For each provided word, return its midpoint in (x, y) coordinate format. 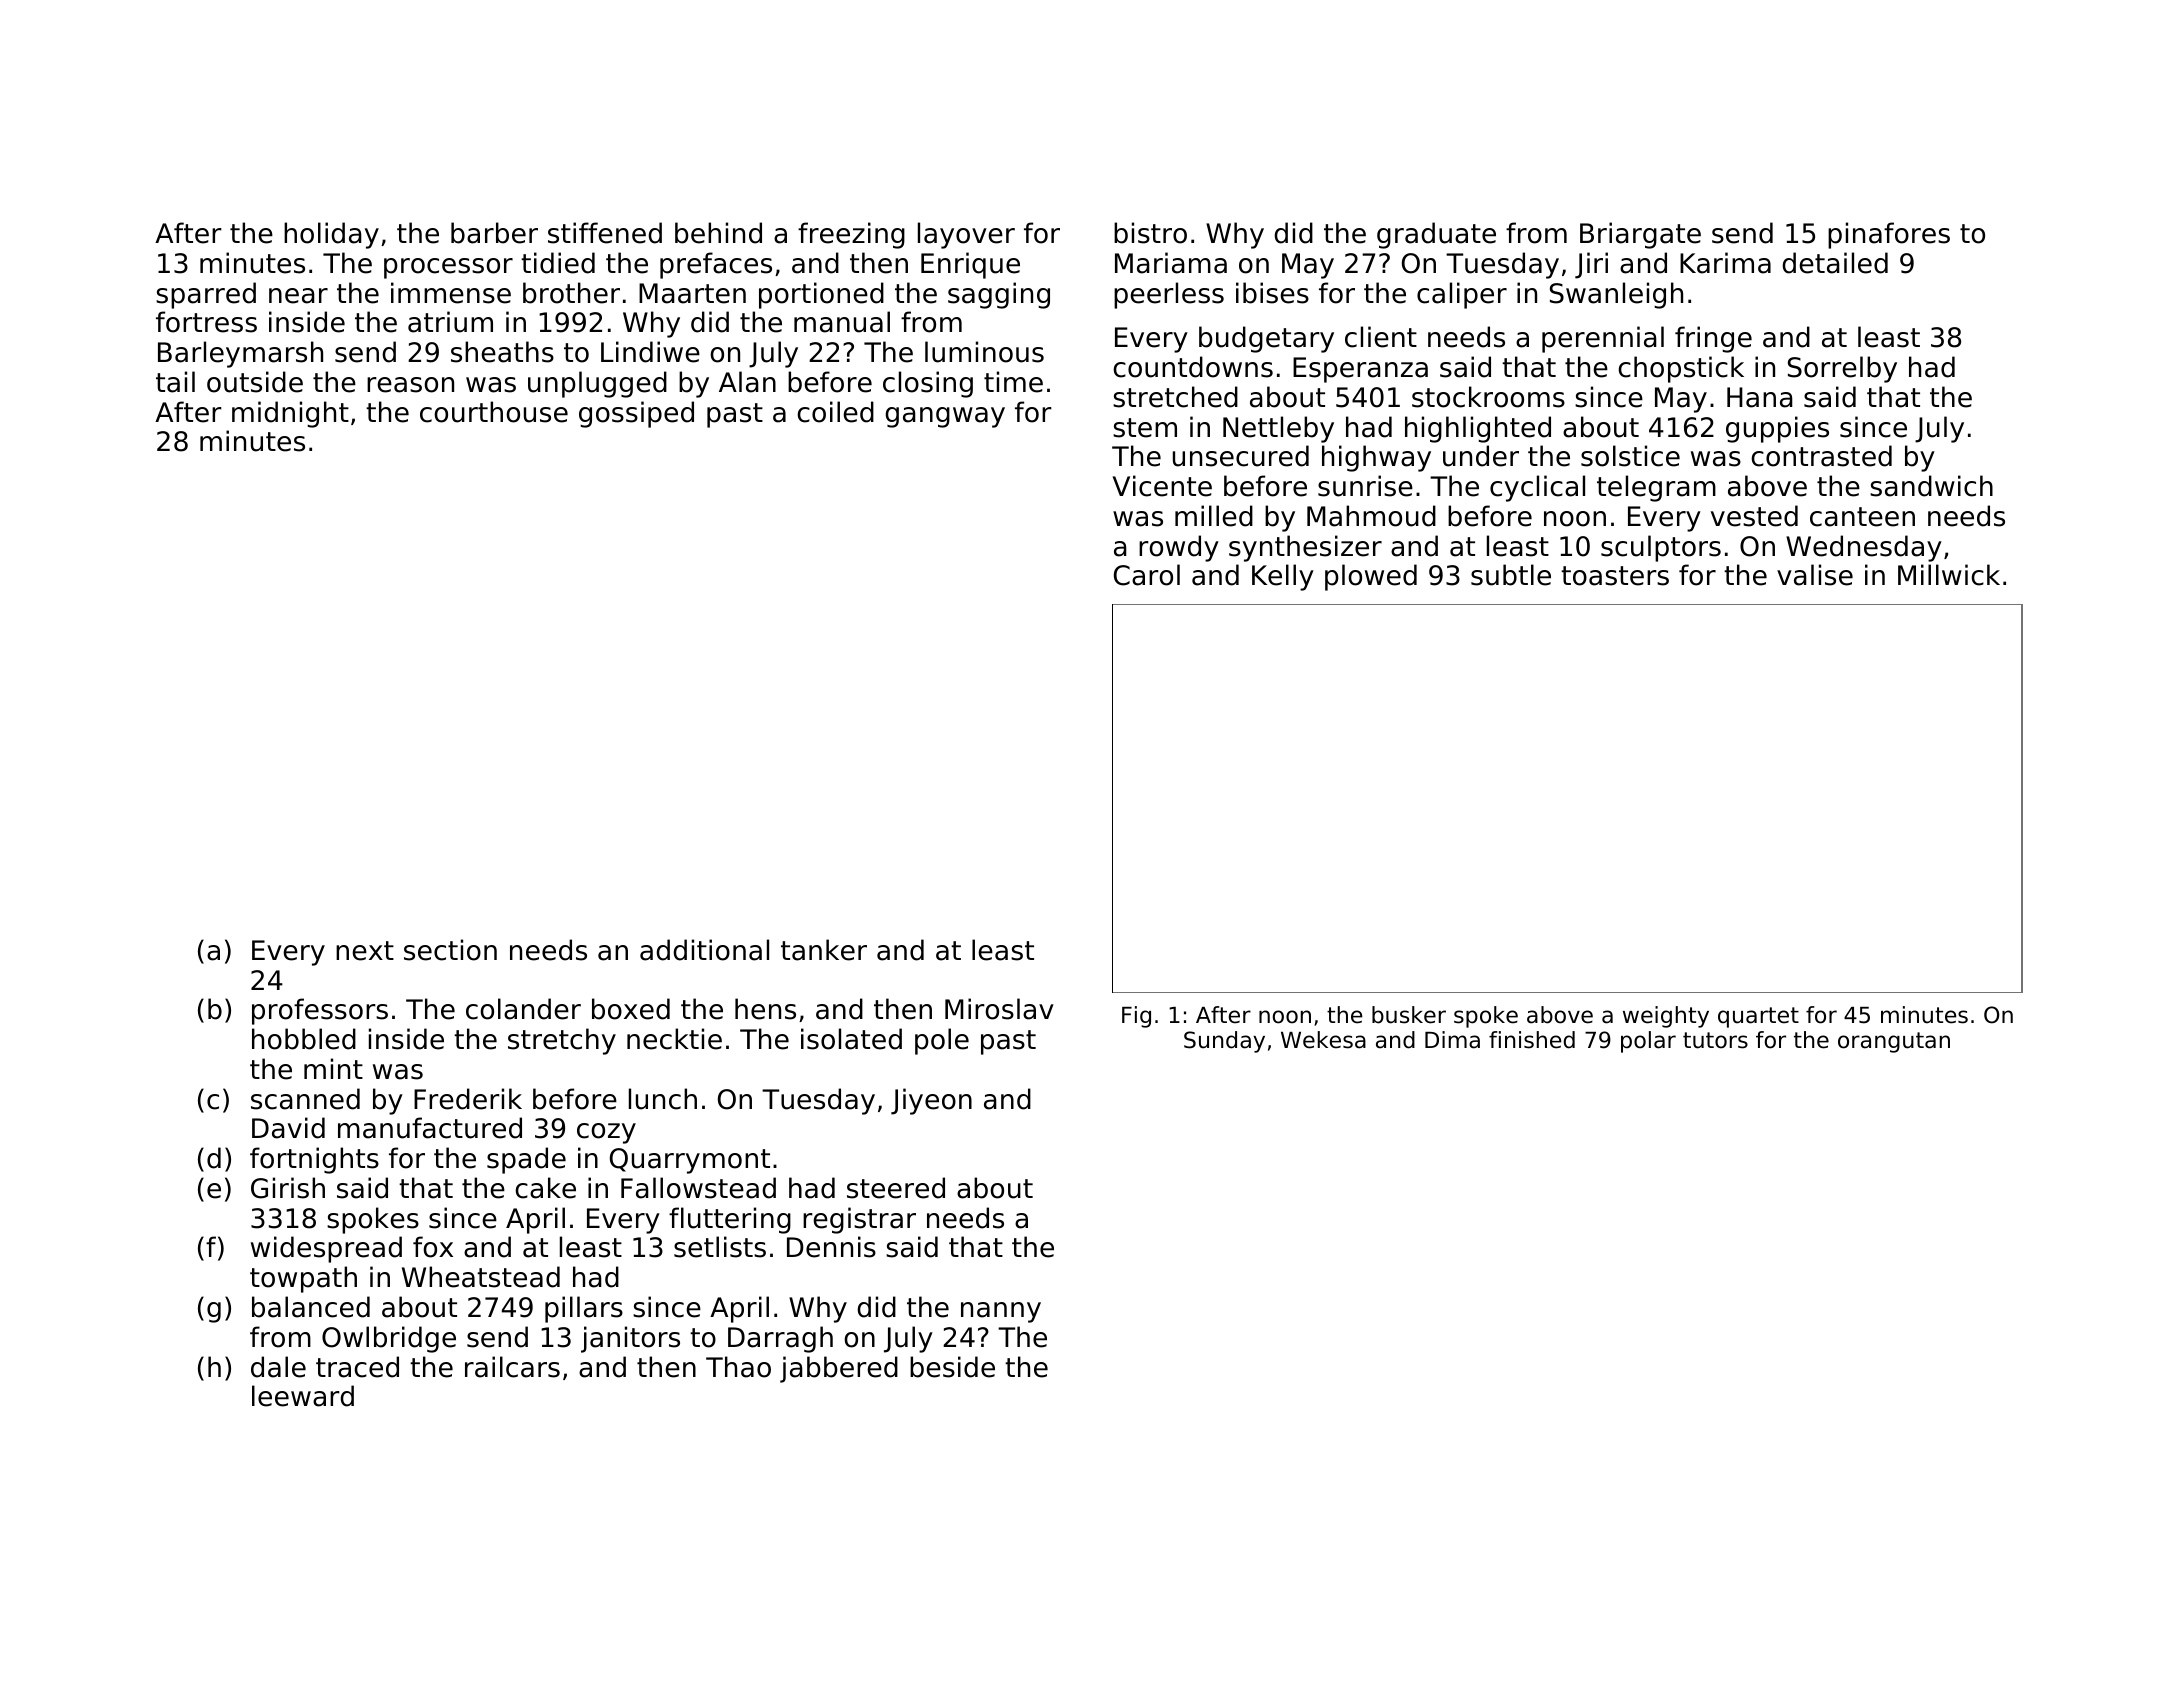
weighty (1666, 1017)
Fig (1136, 1017)
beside (952, 1367)
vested (1754, 516)
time (1013, 382)
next (365, 951)
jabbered (839, 1369)
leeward (303, 1396)
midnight (290, 414)
